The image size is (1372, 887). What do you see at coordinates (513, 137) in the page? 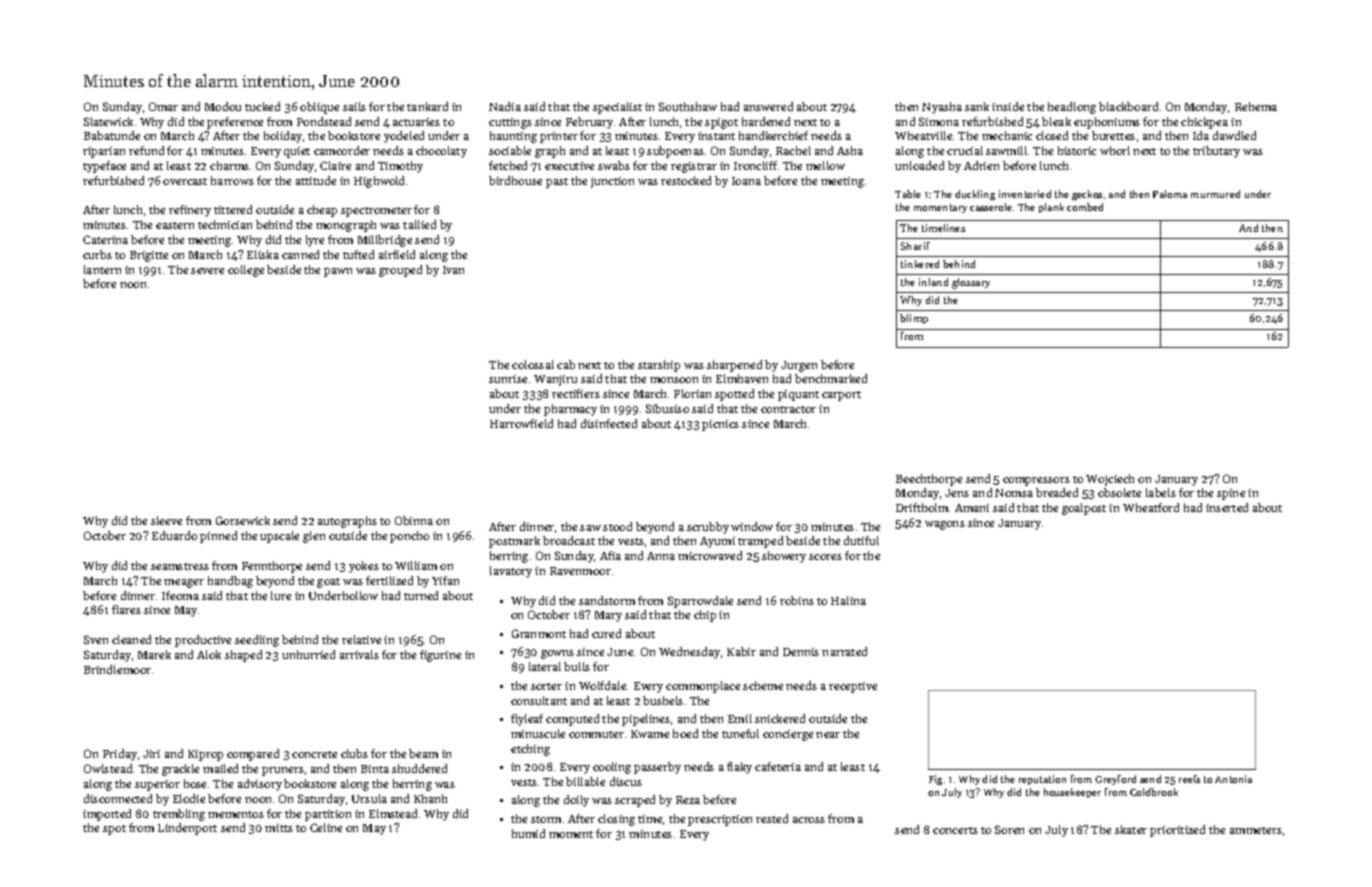
I see `haunting` at bounding box center [513, 137].
